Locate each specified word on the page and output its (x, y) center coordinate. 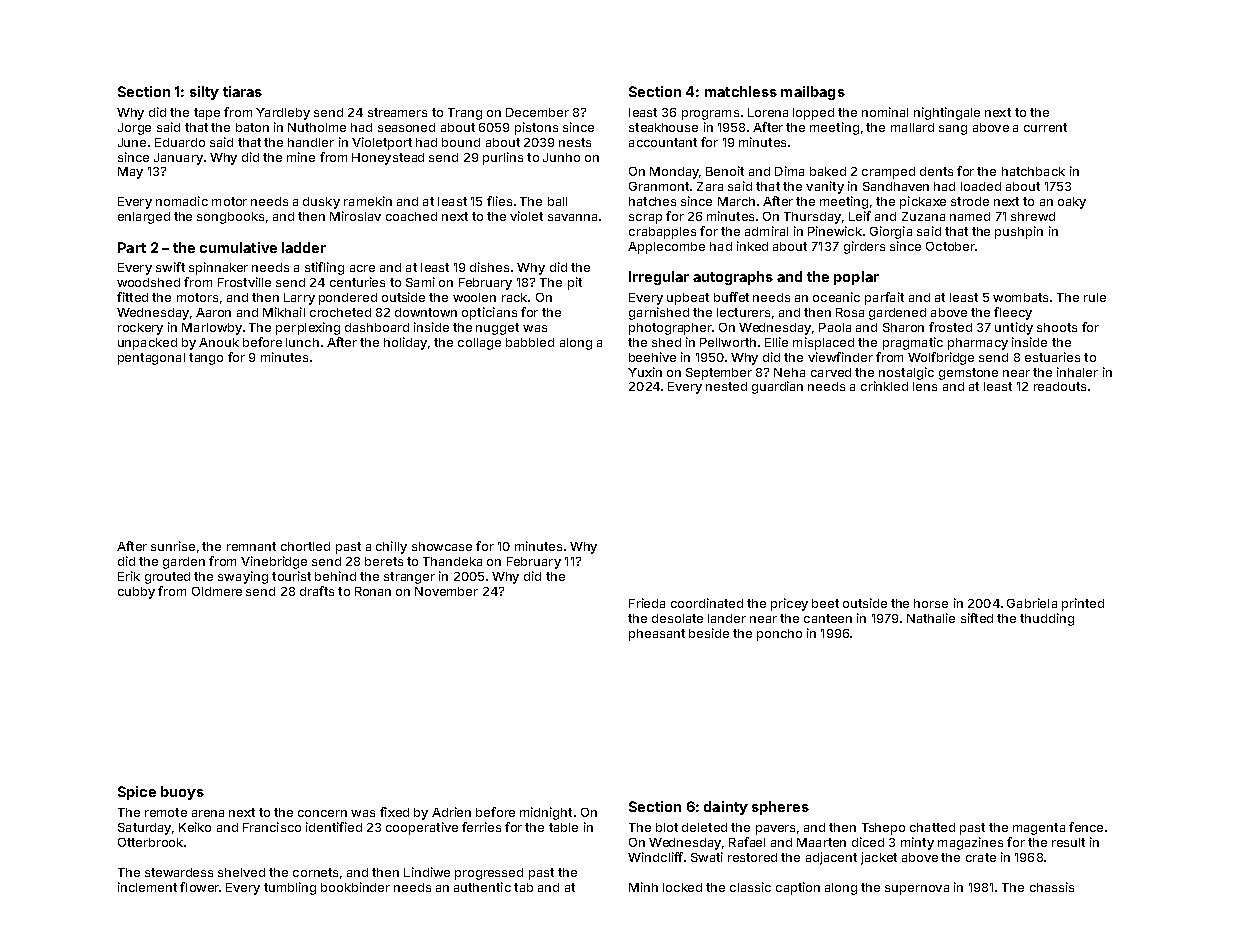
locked (682, 887)
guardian (777, 387)
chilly (391, 547)
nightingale (947, 113)
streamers (397, 112)
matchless (741, 91)
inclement (147, 887)
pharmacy (978, 344)
